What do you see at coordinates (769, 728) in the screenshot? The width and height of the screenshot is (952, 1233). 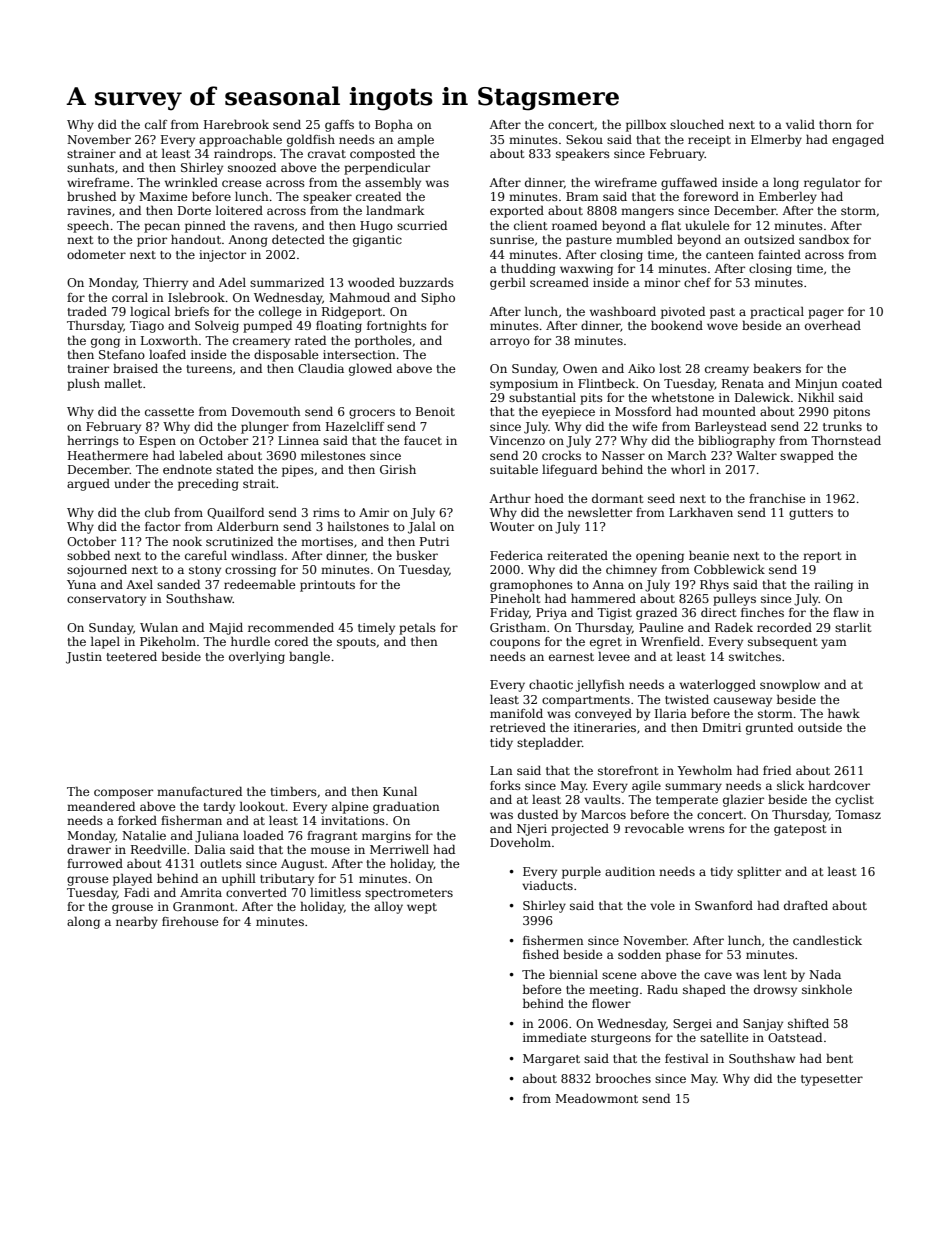 I see `grunted` at bounding box center [769, 728].
